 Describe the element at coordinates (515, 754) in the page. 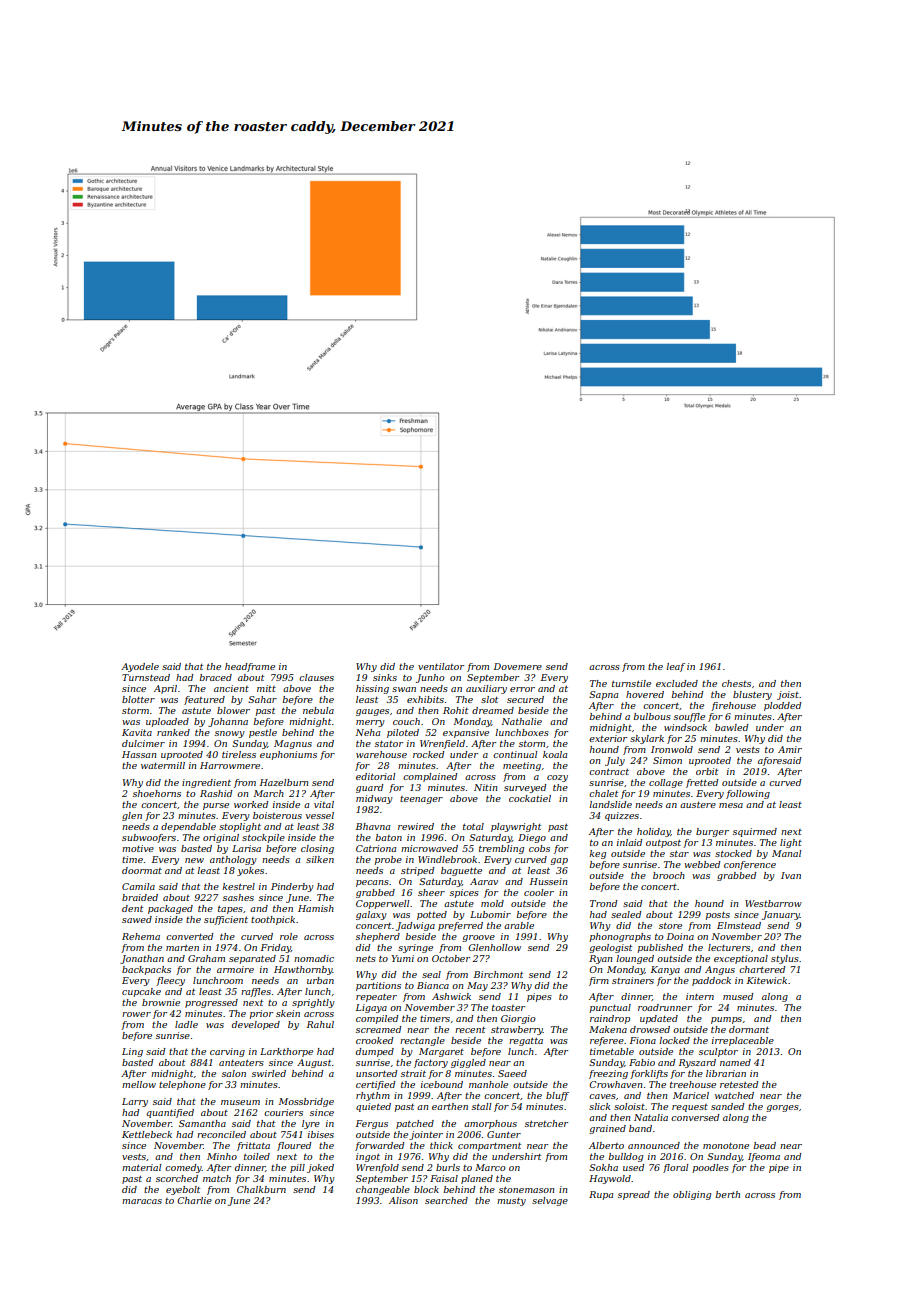

I see `continual` at that location.
